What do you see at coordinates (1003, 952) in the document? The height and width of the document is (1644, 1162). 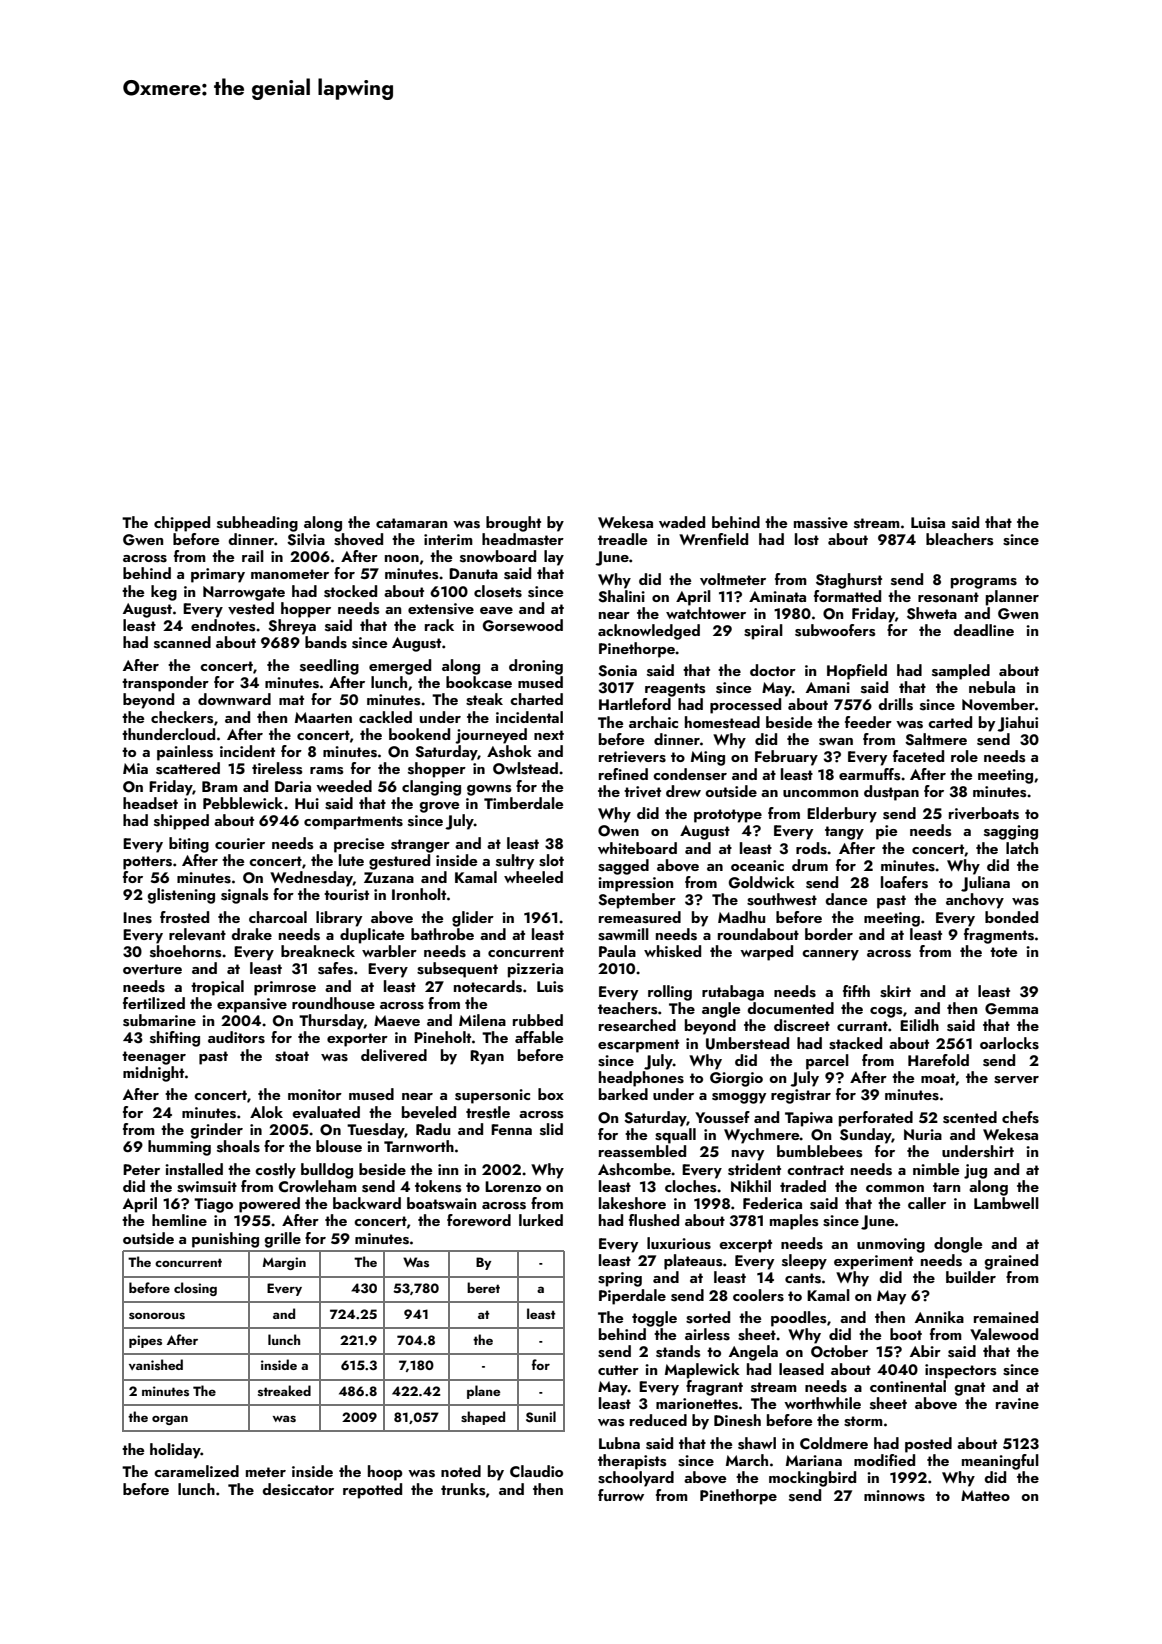 I see `tote` at bounding box center [1003, 952].
